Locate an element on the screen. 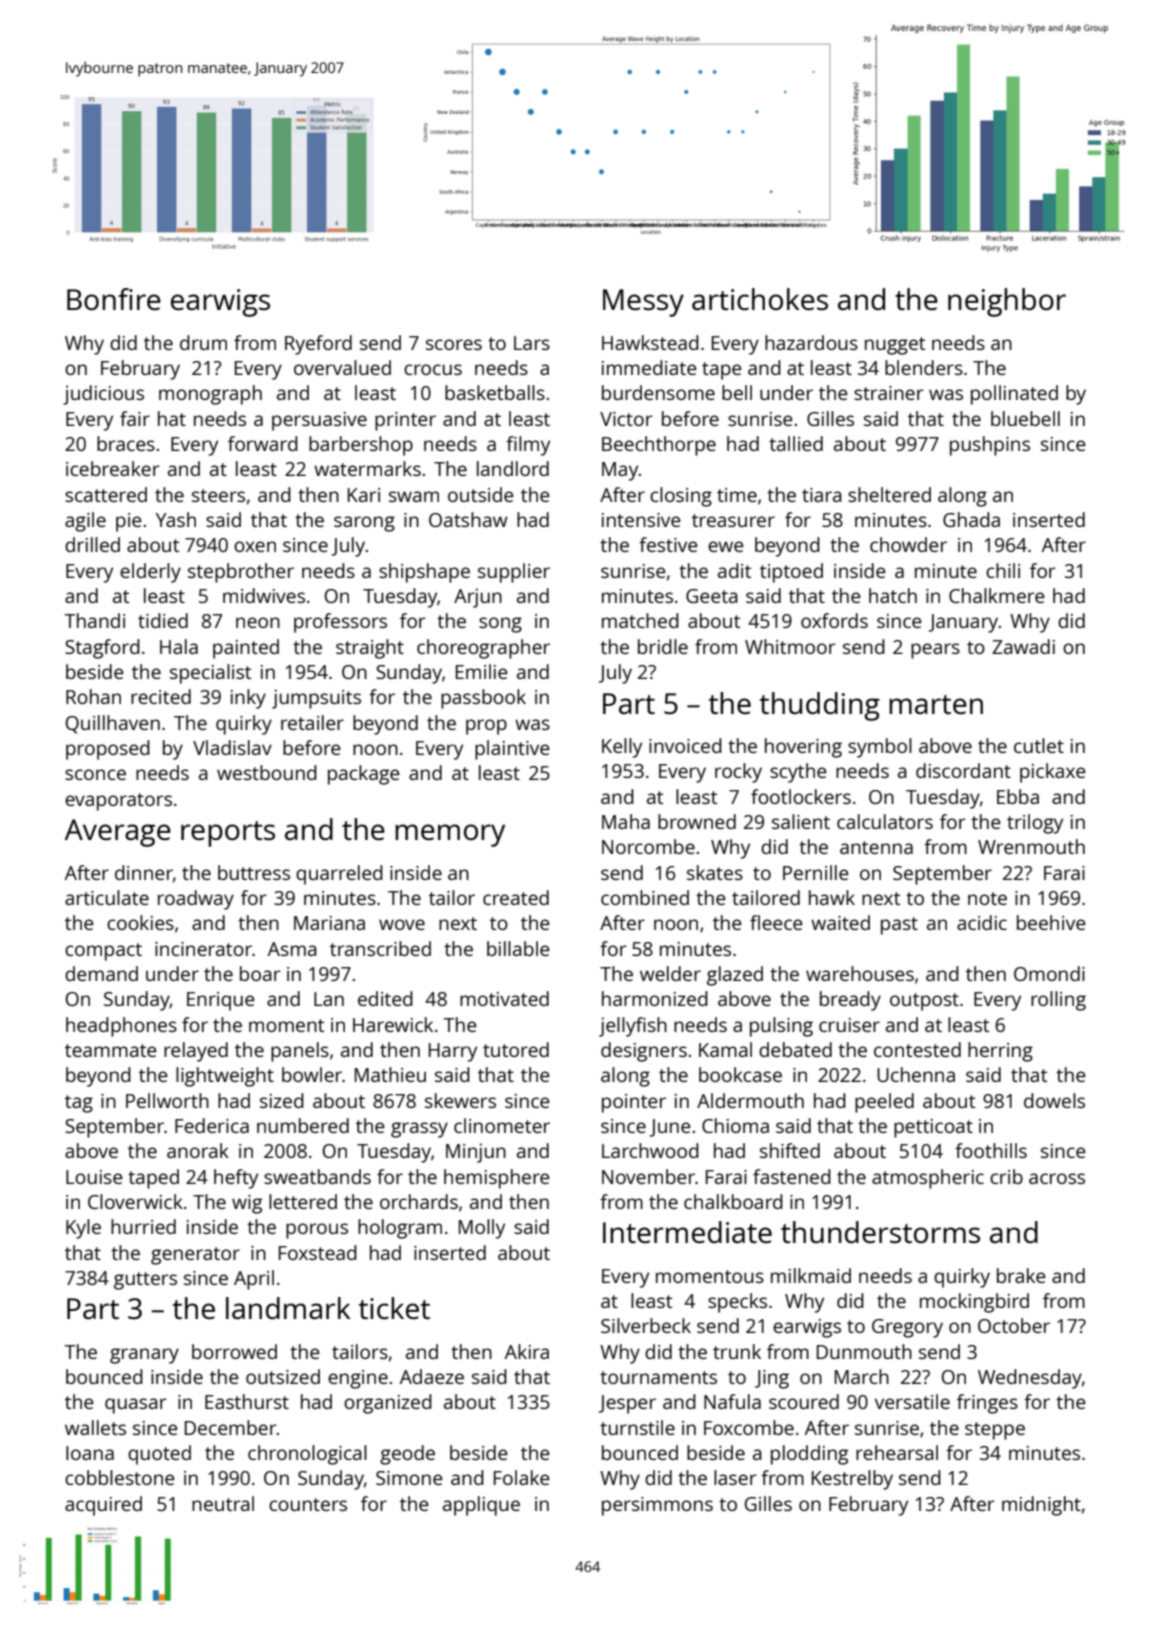  rehearsal is located at coordinates (897, 1452).
